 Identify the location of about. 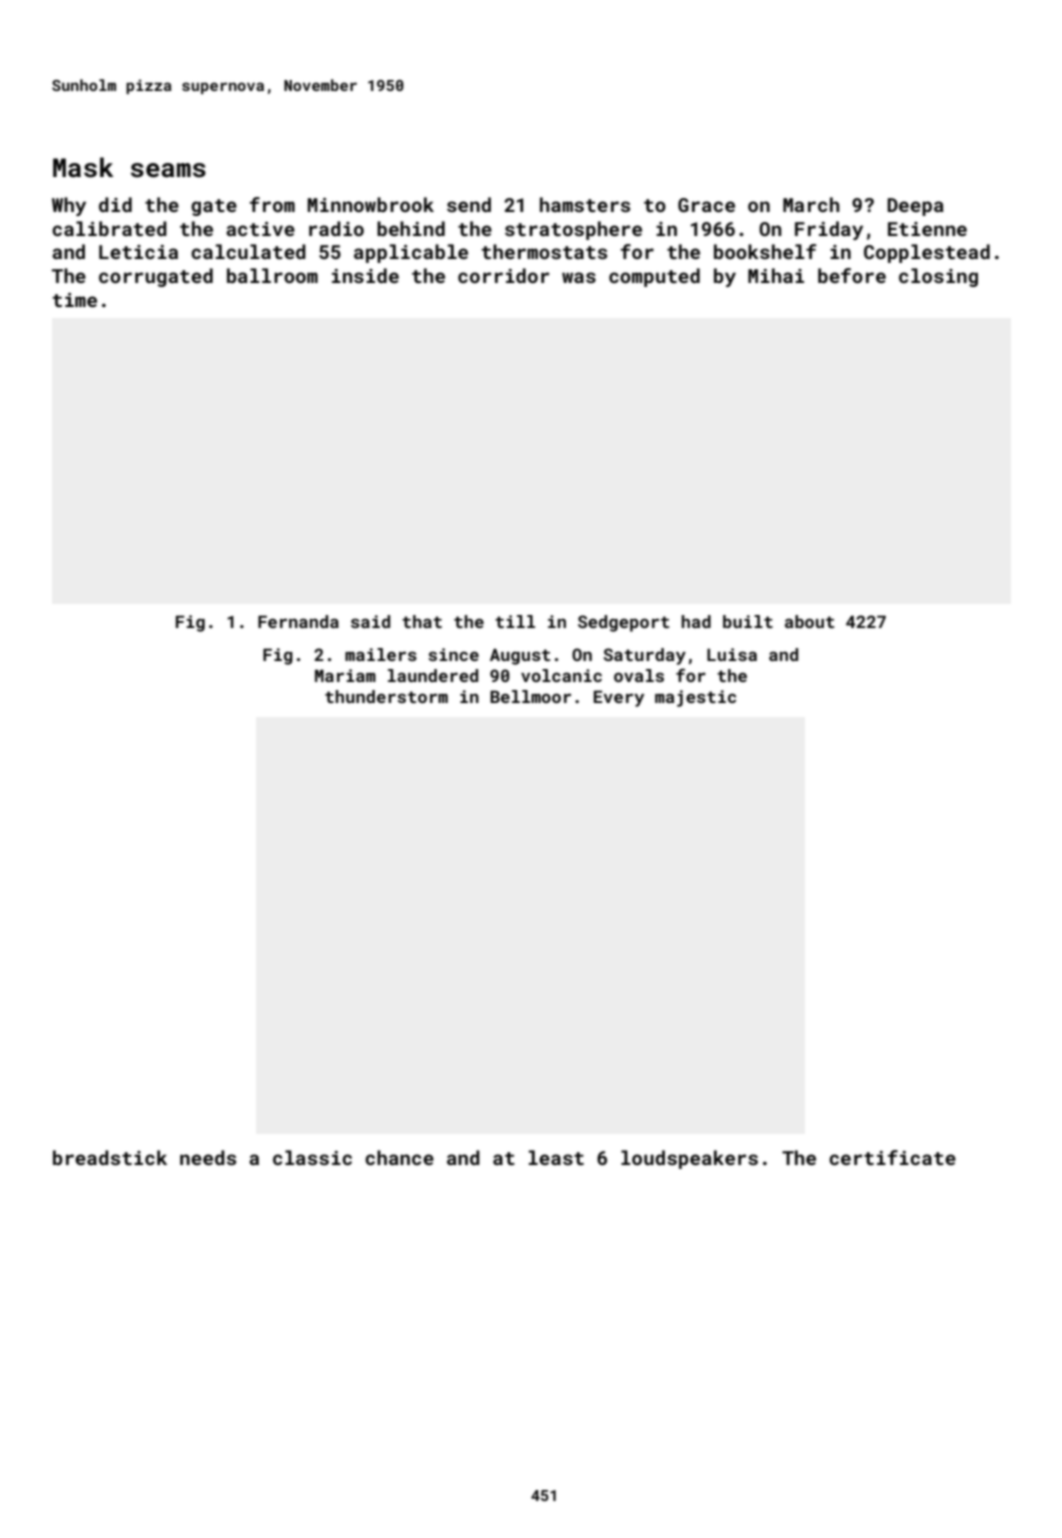
(809, 621).
